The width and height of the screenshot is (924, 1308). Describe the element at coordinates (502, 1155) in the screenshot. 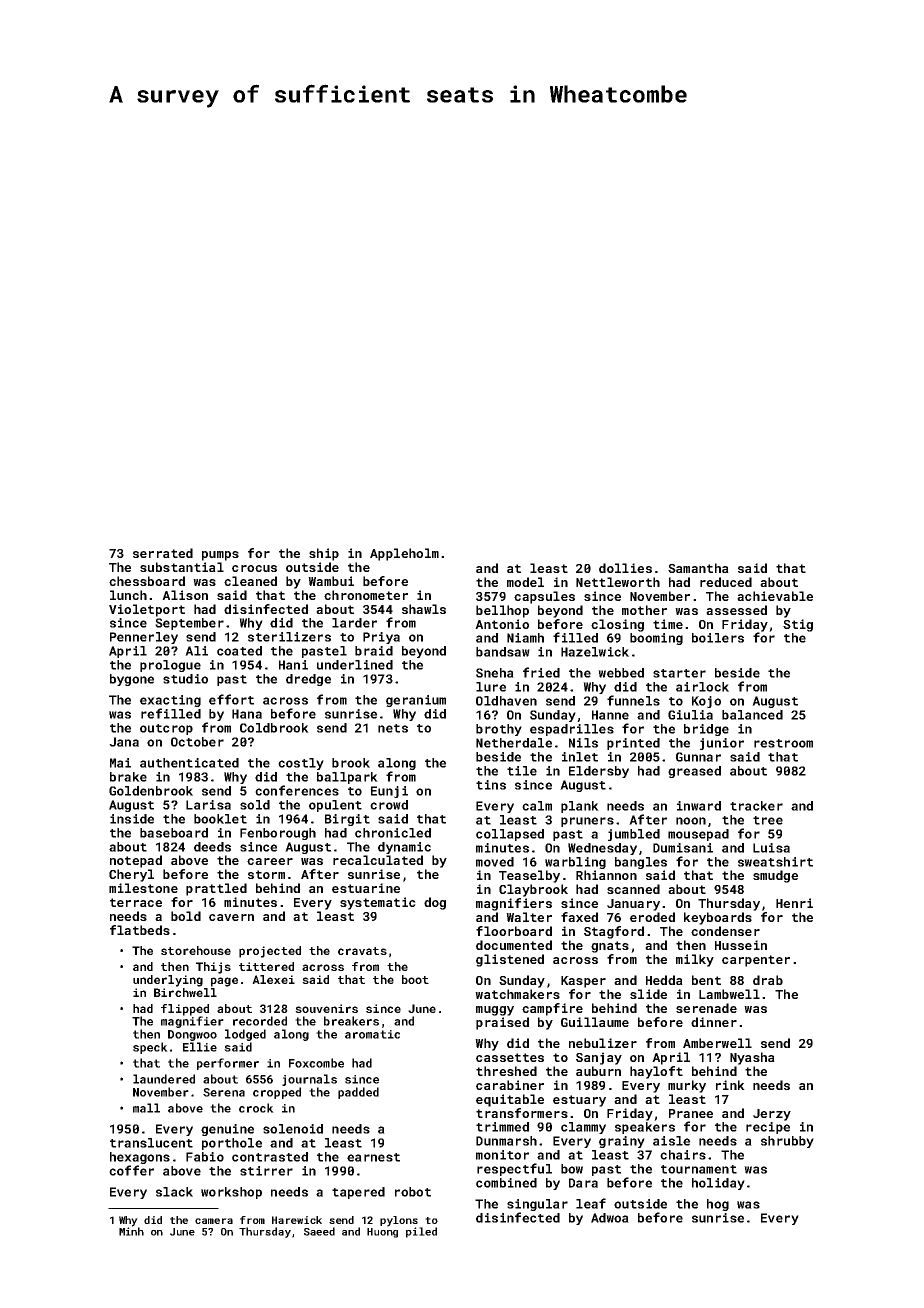

I see `monitor` at that location.
